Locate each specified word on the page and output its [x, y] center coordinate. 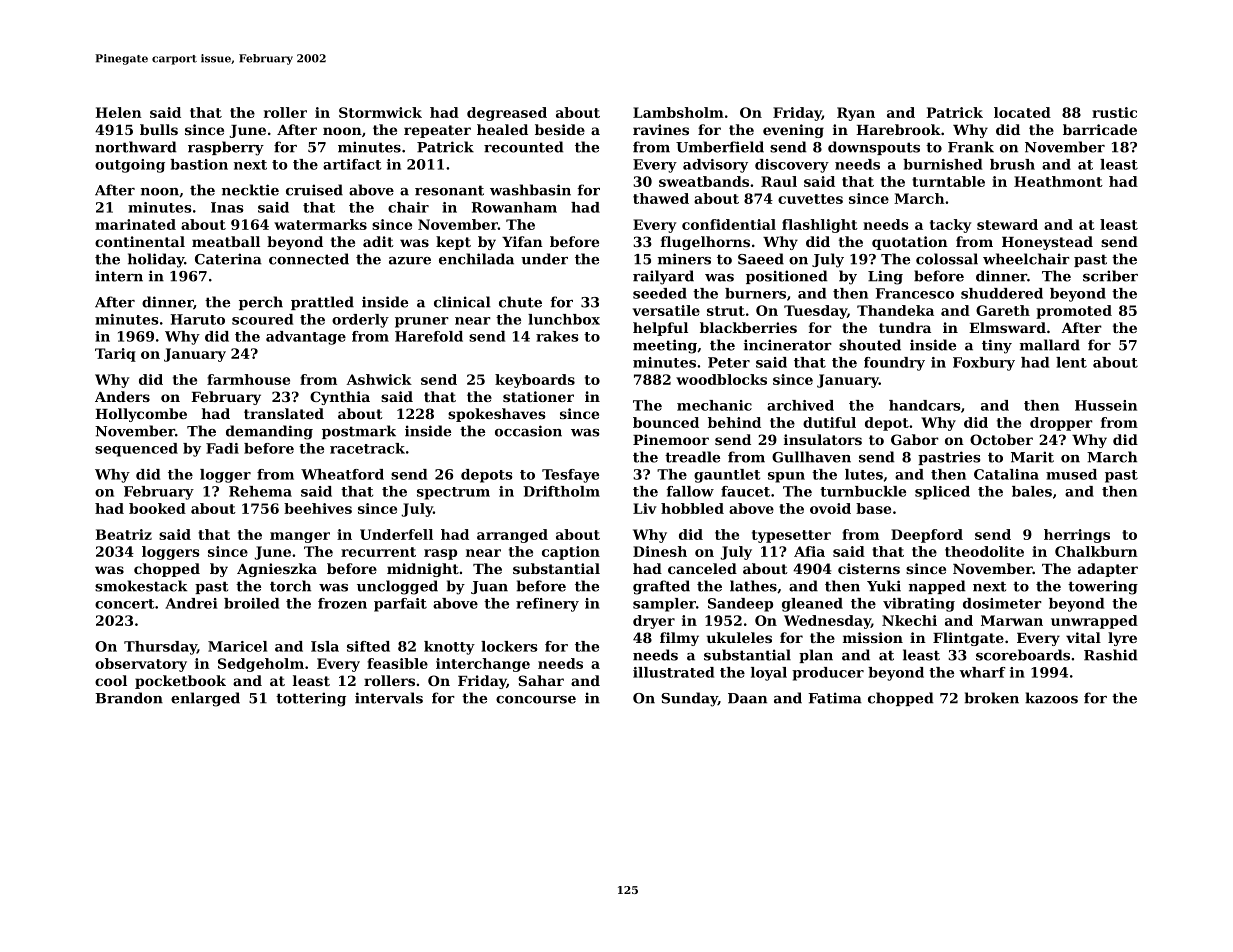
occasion [528, 431]
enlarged [205, 699]
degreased [507, 114]
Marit [1032, 457]
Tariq [115, 355]
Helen [118, 112]
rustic [1114, 112]
